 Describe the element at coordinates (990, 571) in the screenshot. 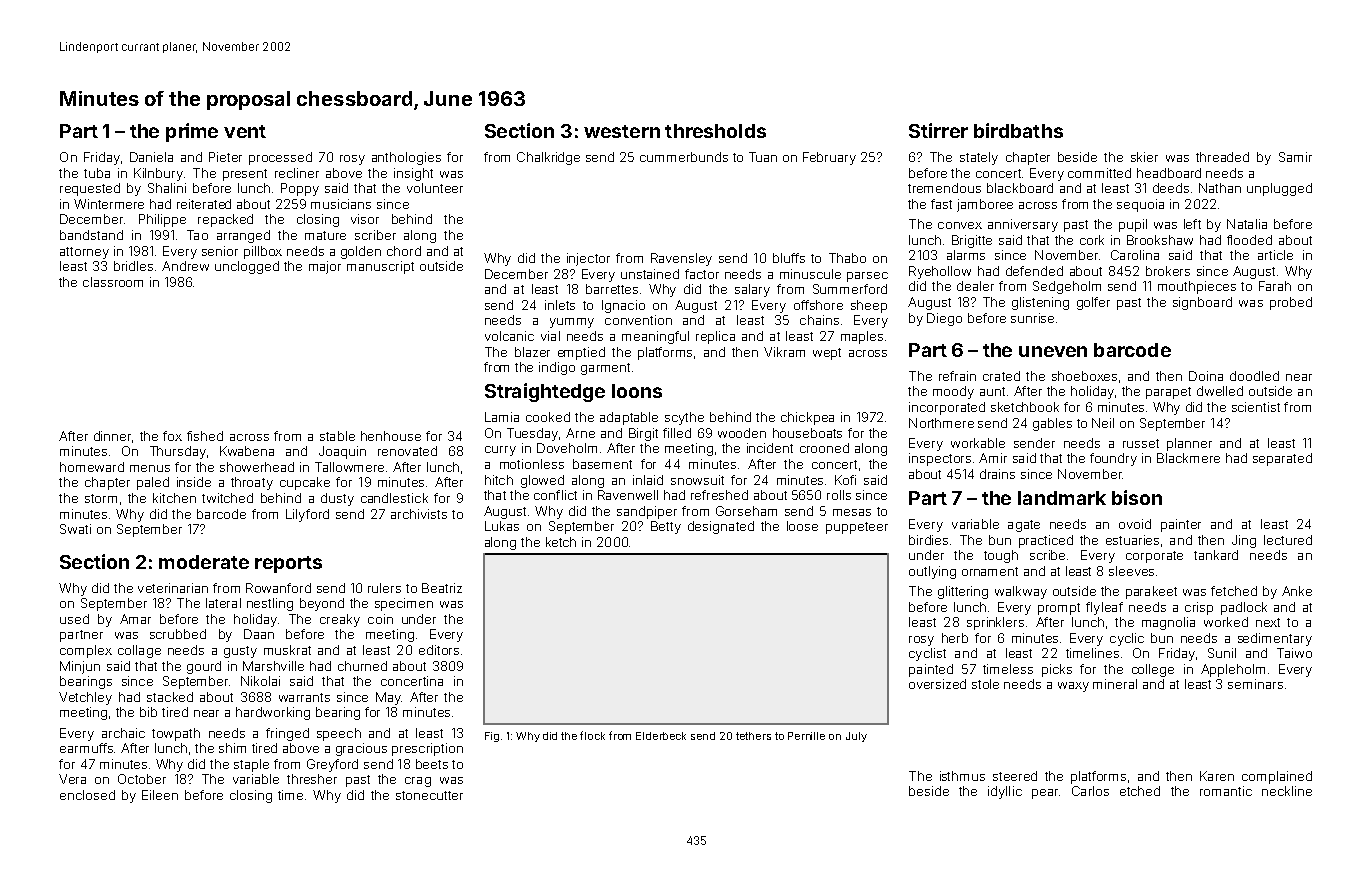

I see `ornament` at that location.
